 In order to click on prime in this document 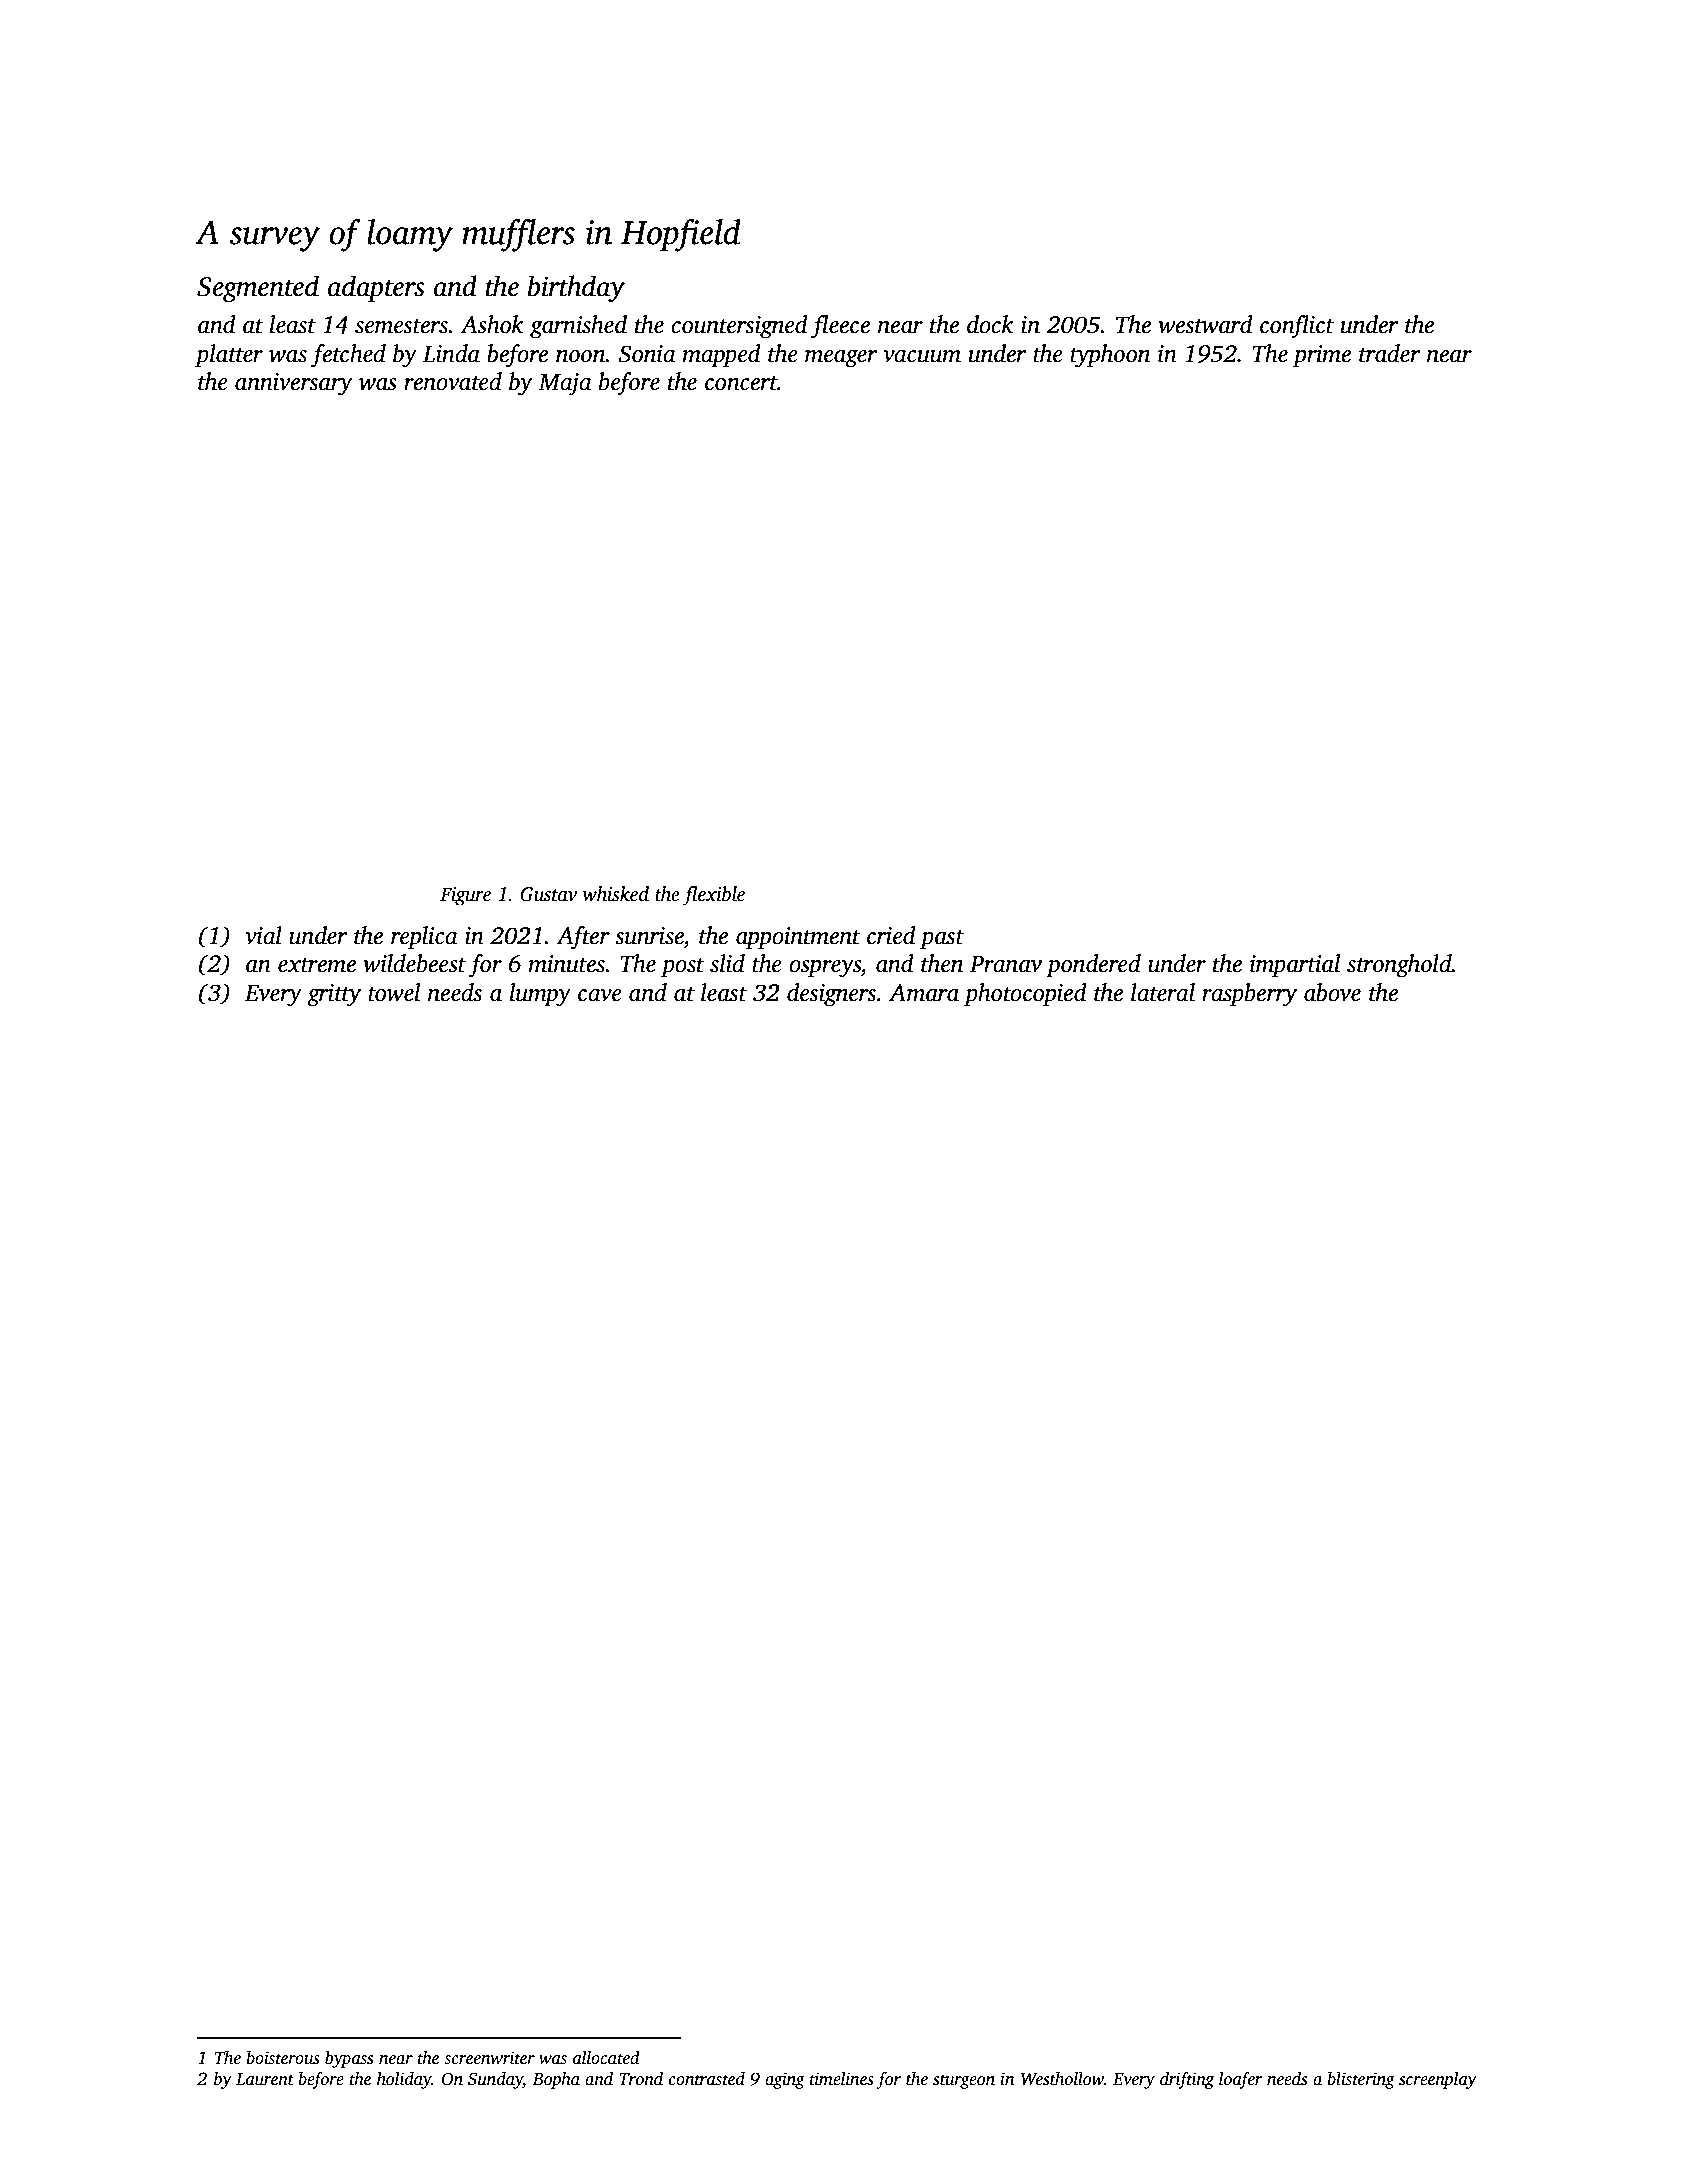, I will do `click(1322, 356)`.
